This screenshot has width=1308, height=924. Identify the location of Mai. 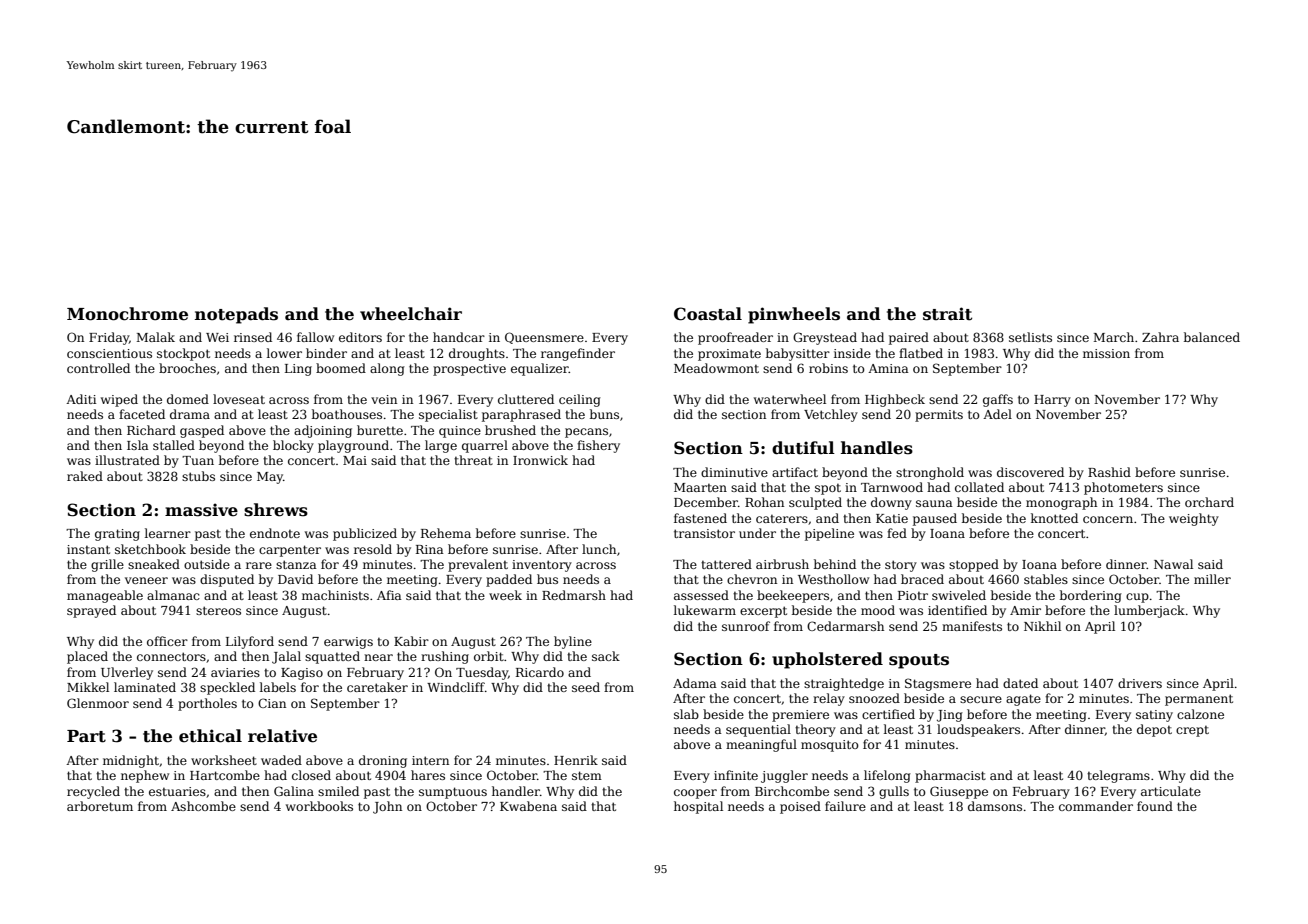
(355, 460).
